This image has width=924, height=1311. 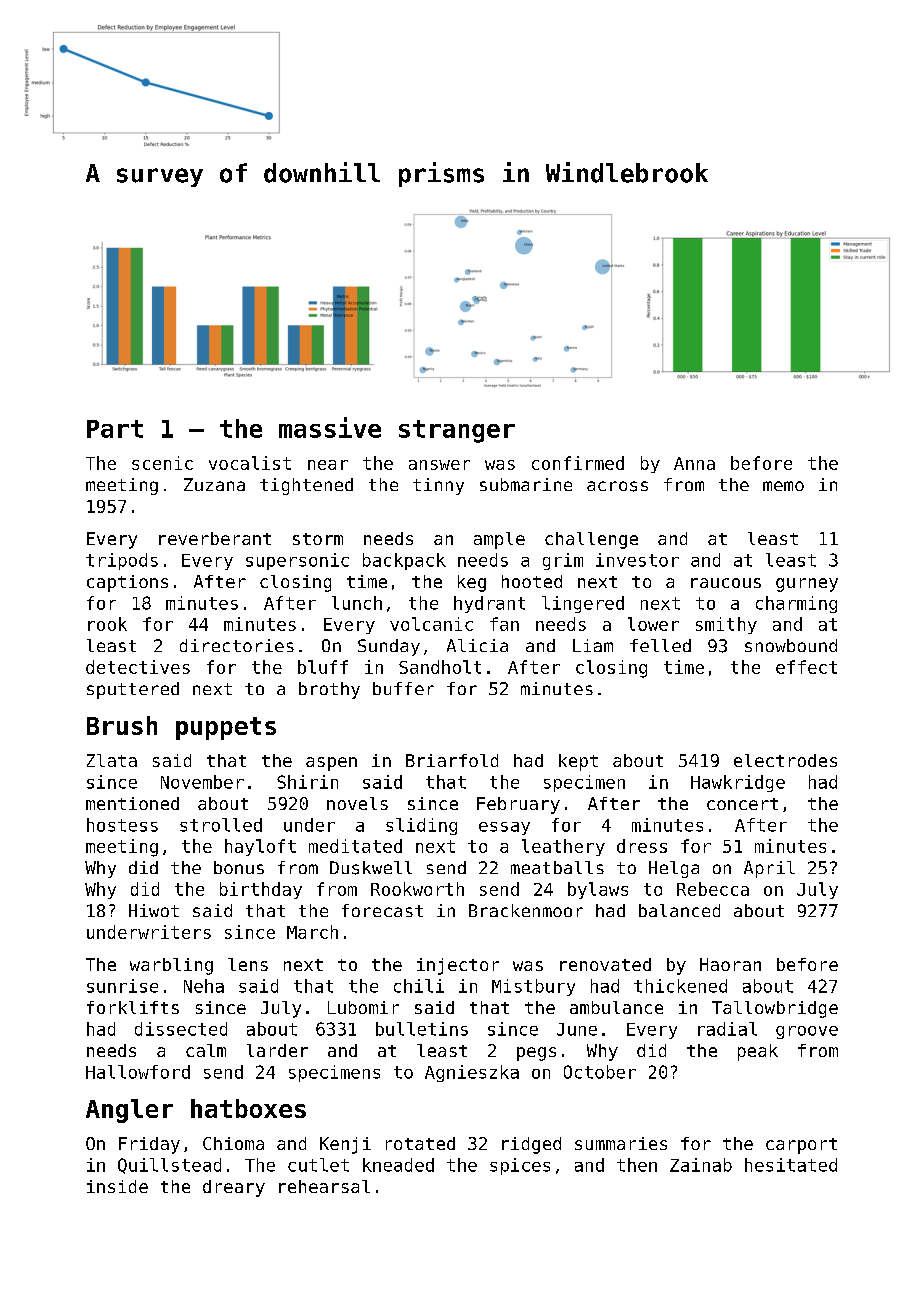 What do you see at coordinates (221, 825) in the image?
I see `strolled` at bounding box center [221, 825].
